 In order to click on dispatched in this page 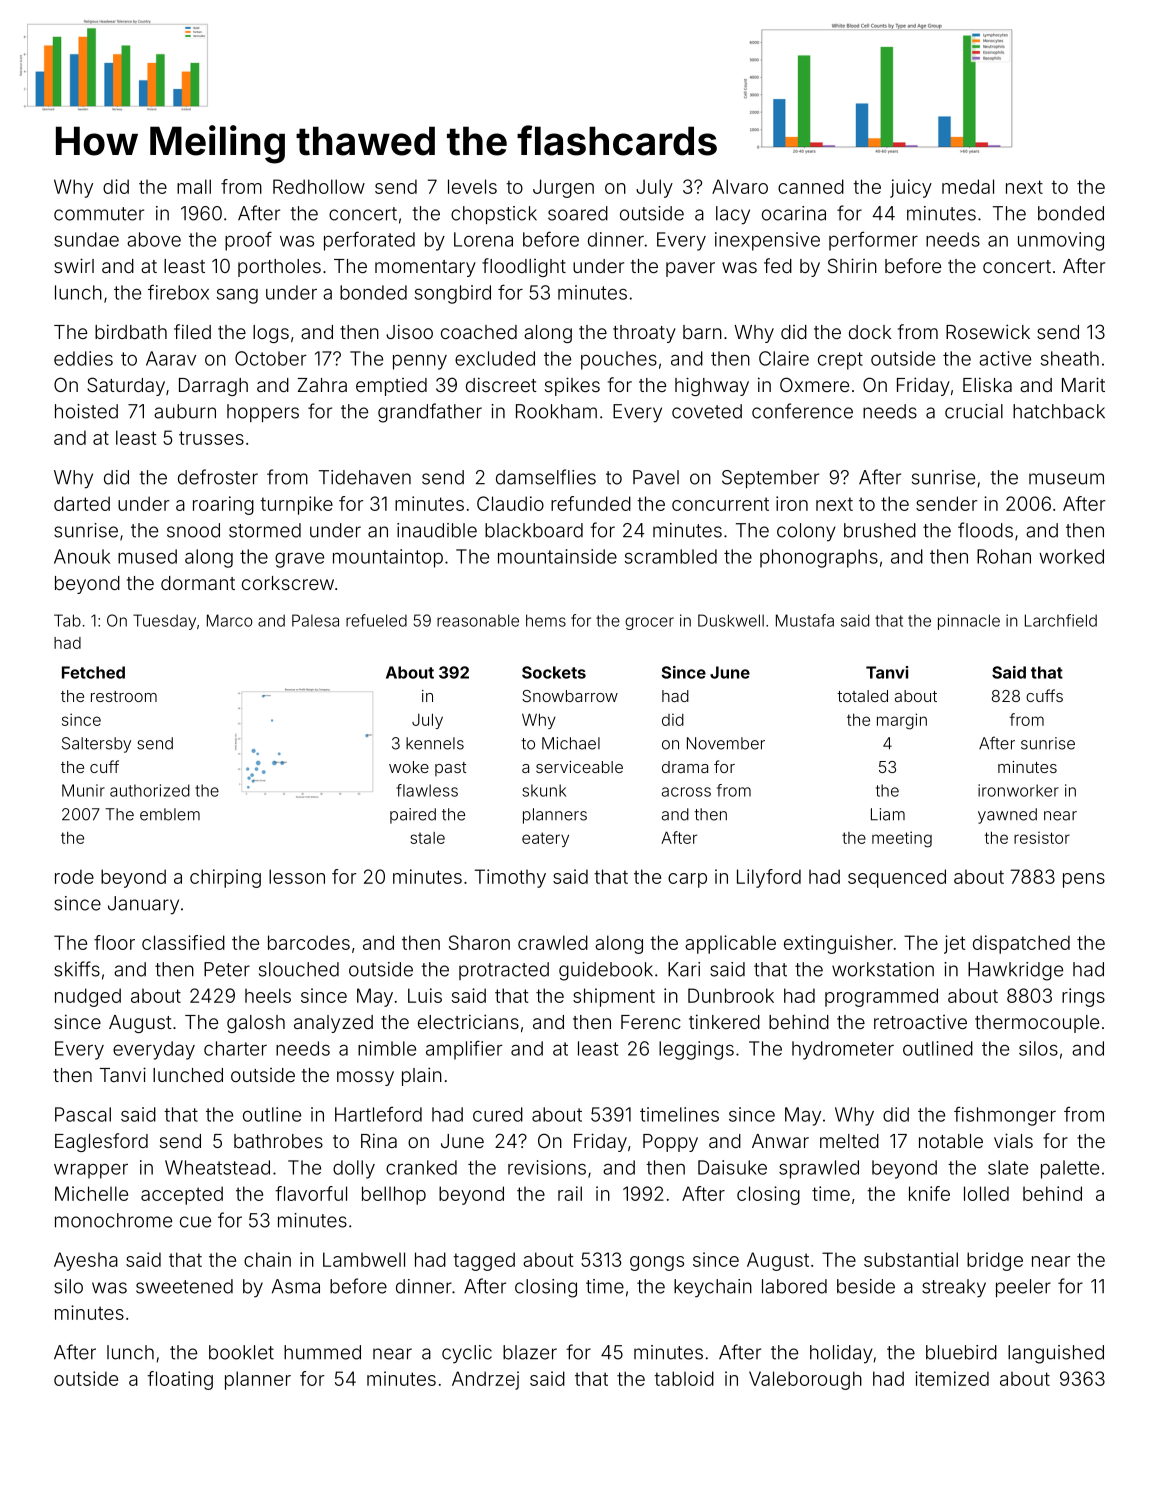, I will do `click(1021, 944)`.
